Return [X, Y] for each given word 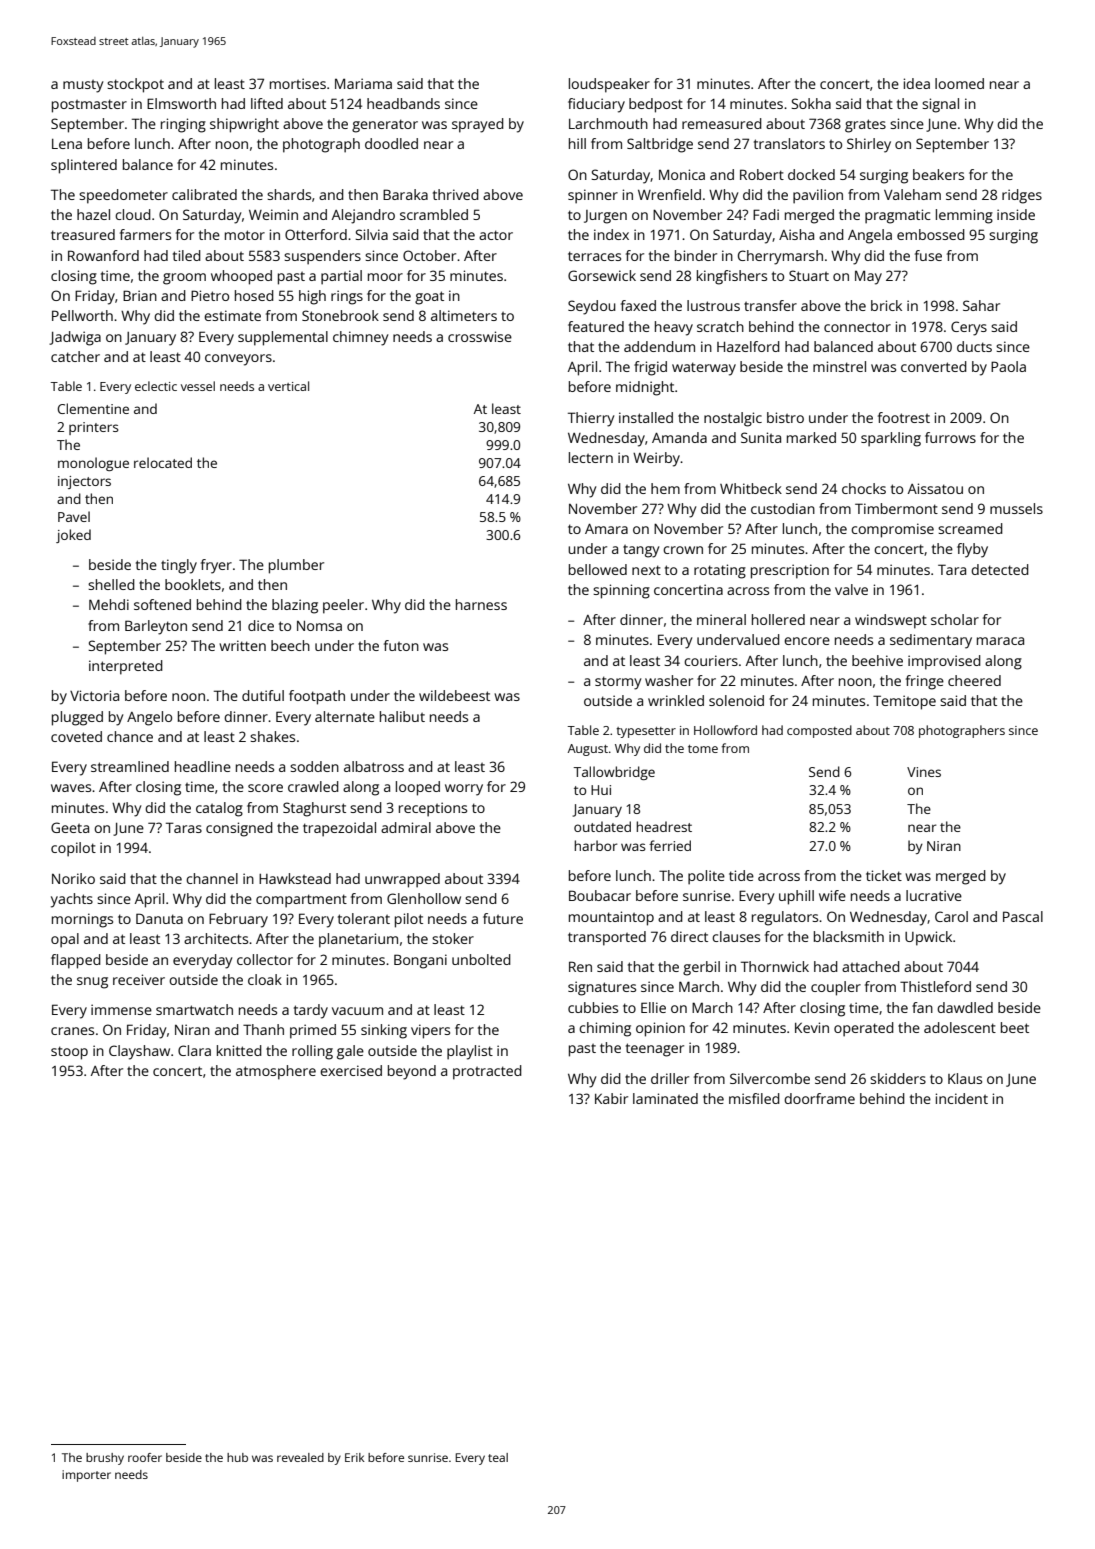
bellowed [598, 569]
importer [86, 1476]
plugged [77, 718]
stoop [69, 1053]
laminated [665, 1098]
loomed [959, 83]
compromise [892, 530]
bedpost [656, 105]
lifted [267, 103]
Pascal [1023, 916]
